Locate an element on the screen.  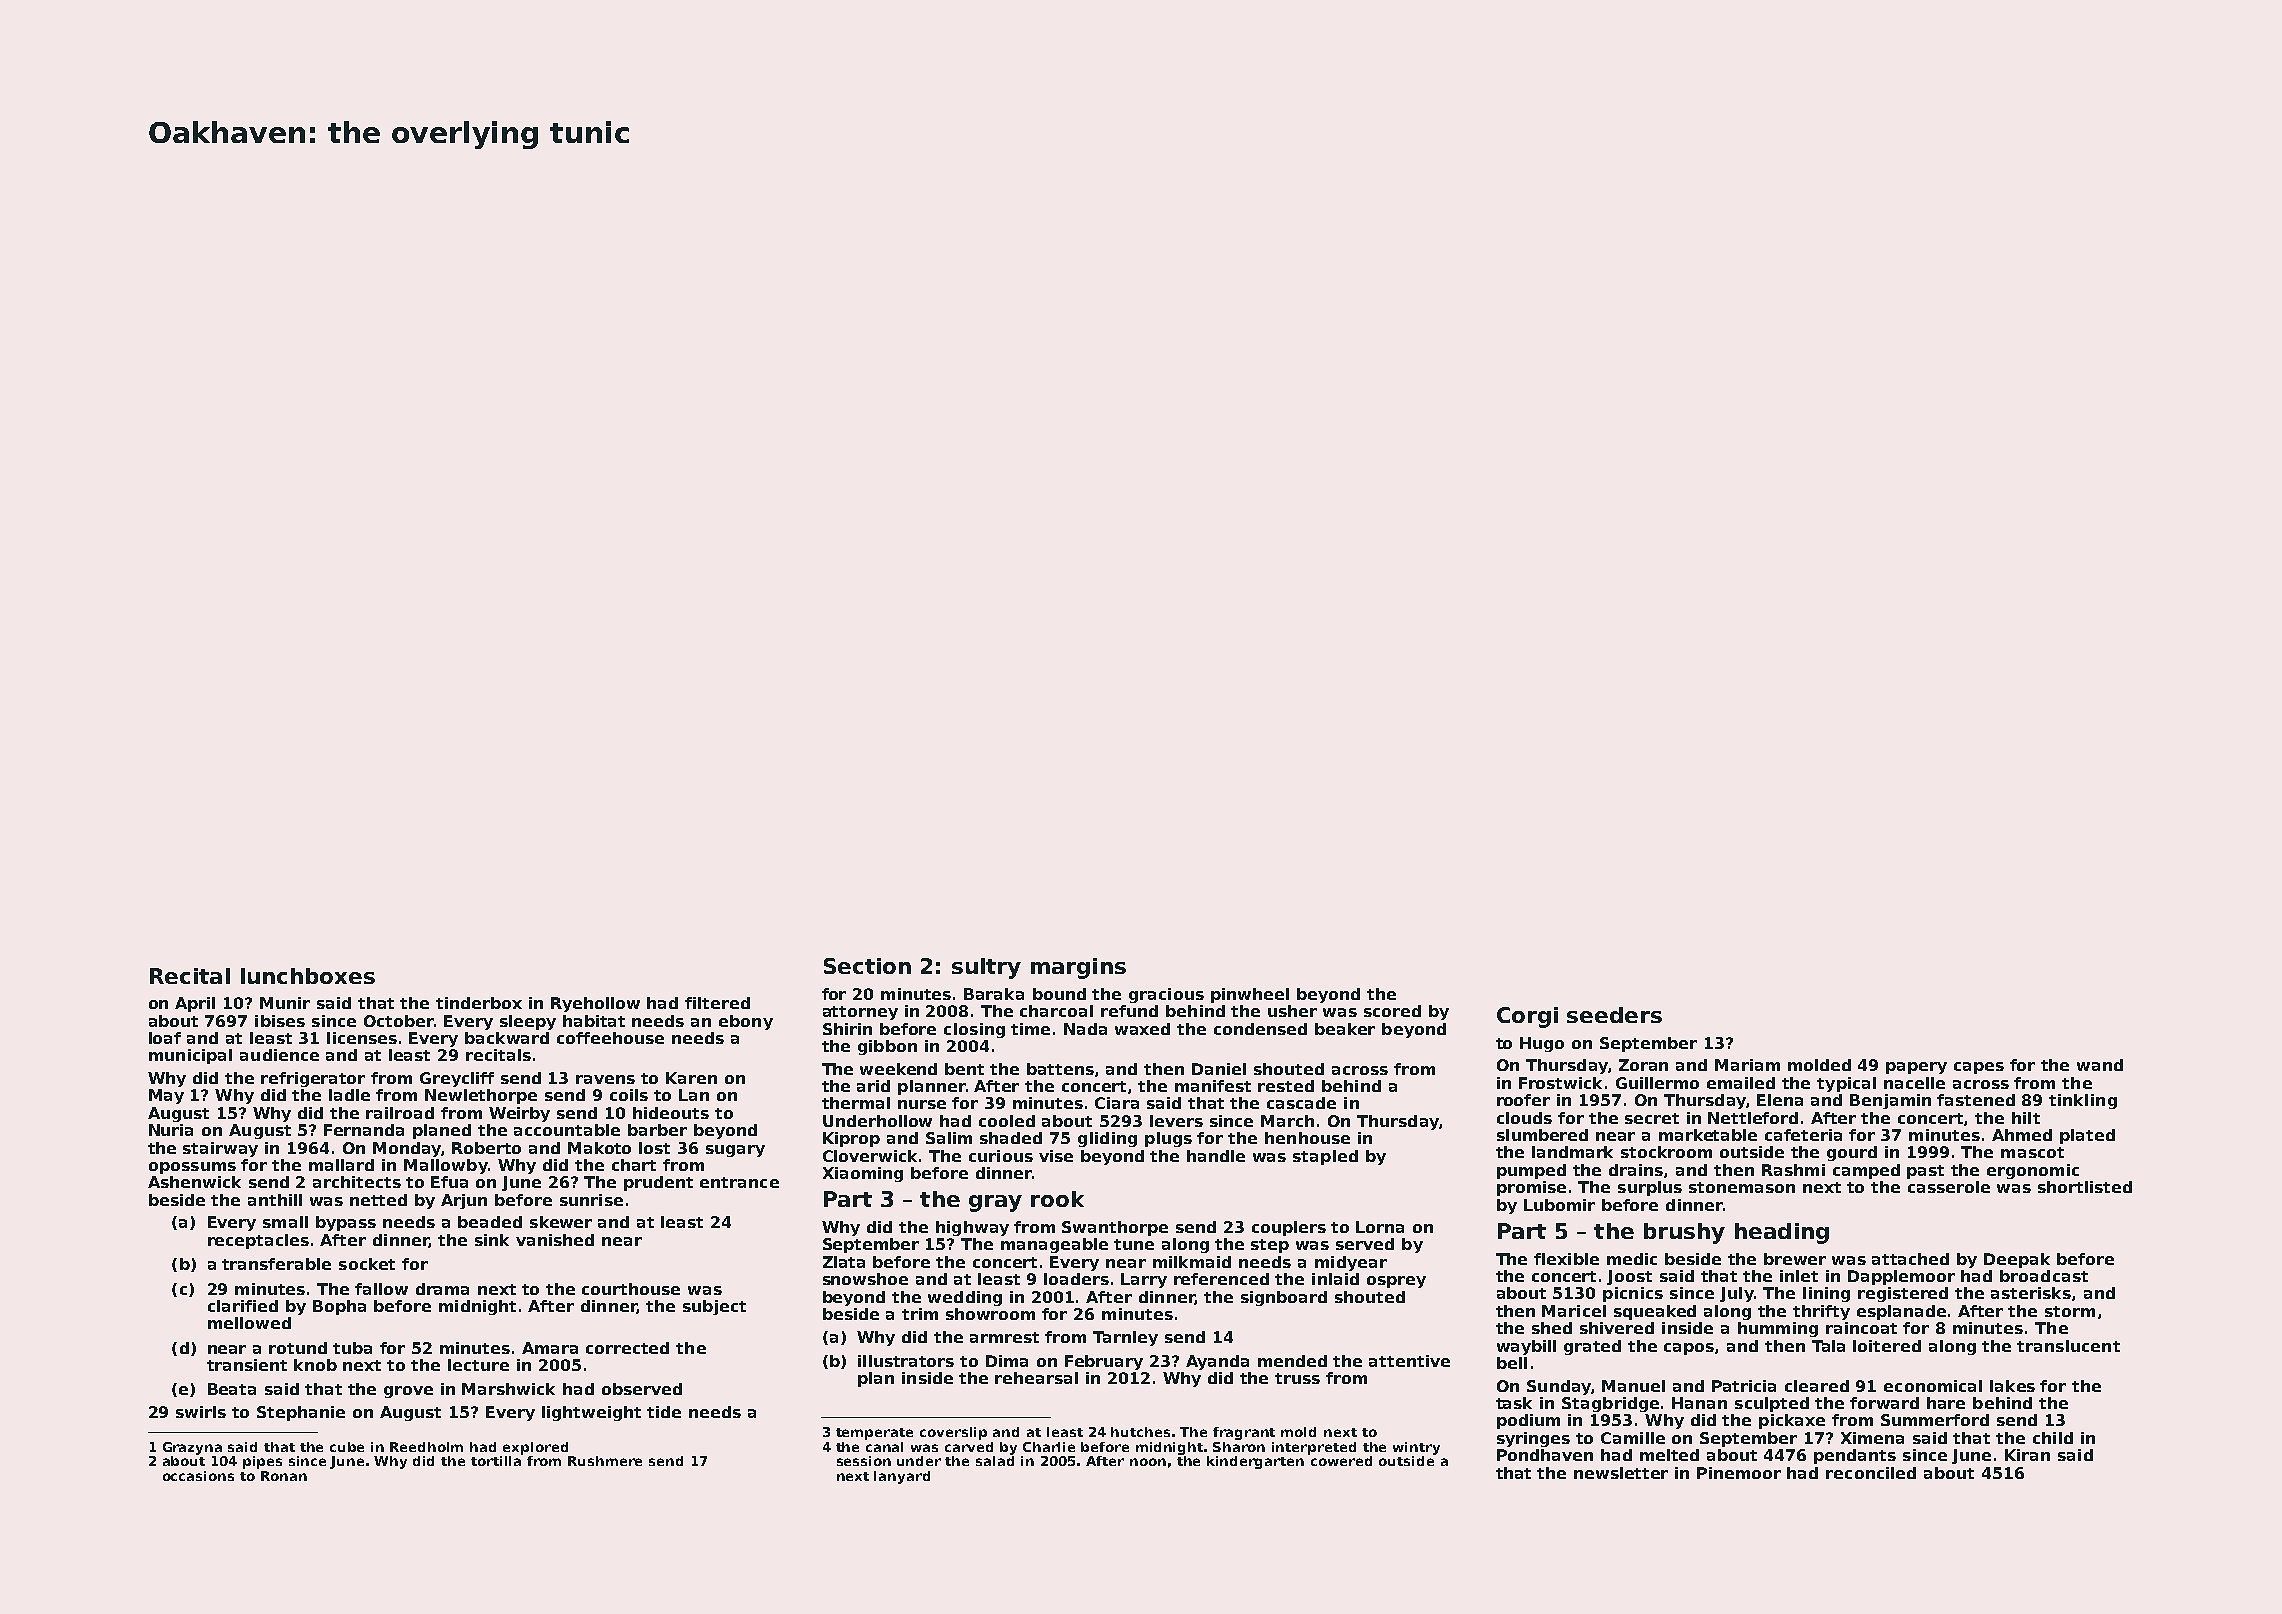
lanyard is located at coordinates (902, 1477).
